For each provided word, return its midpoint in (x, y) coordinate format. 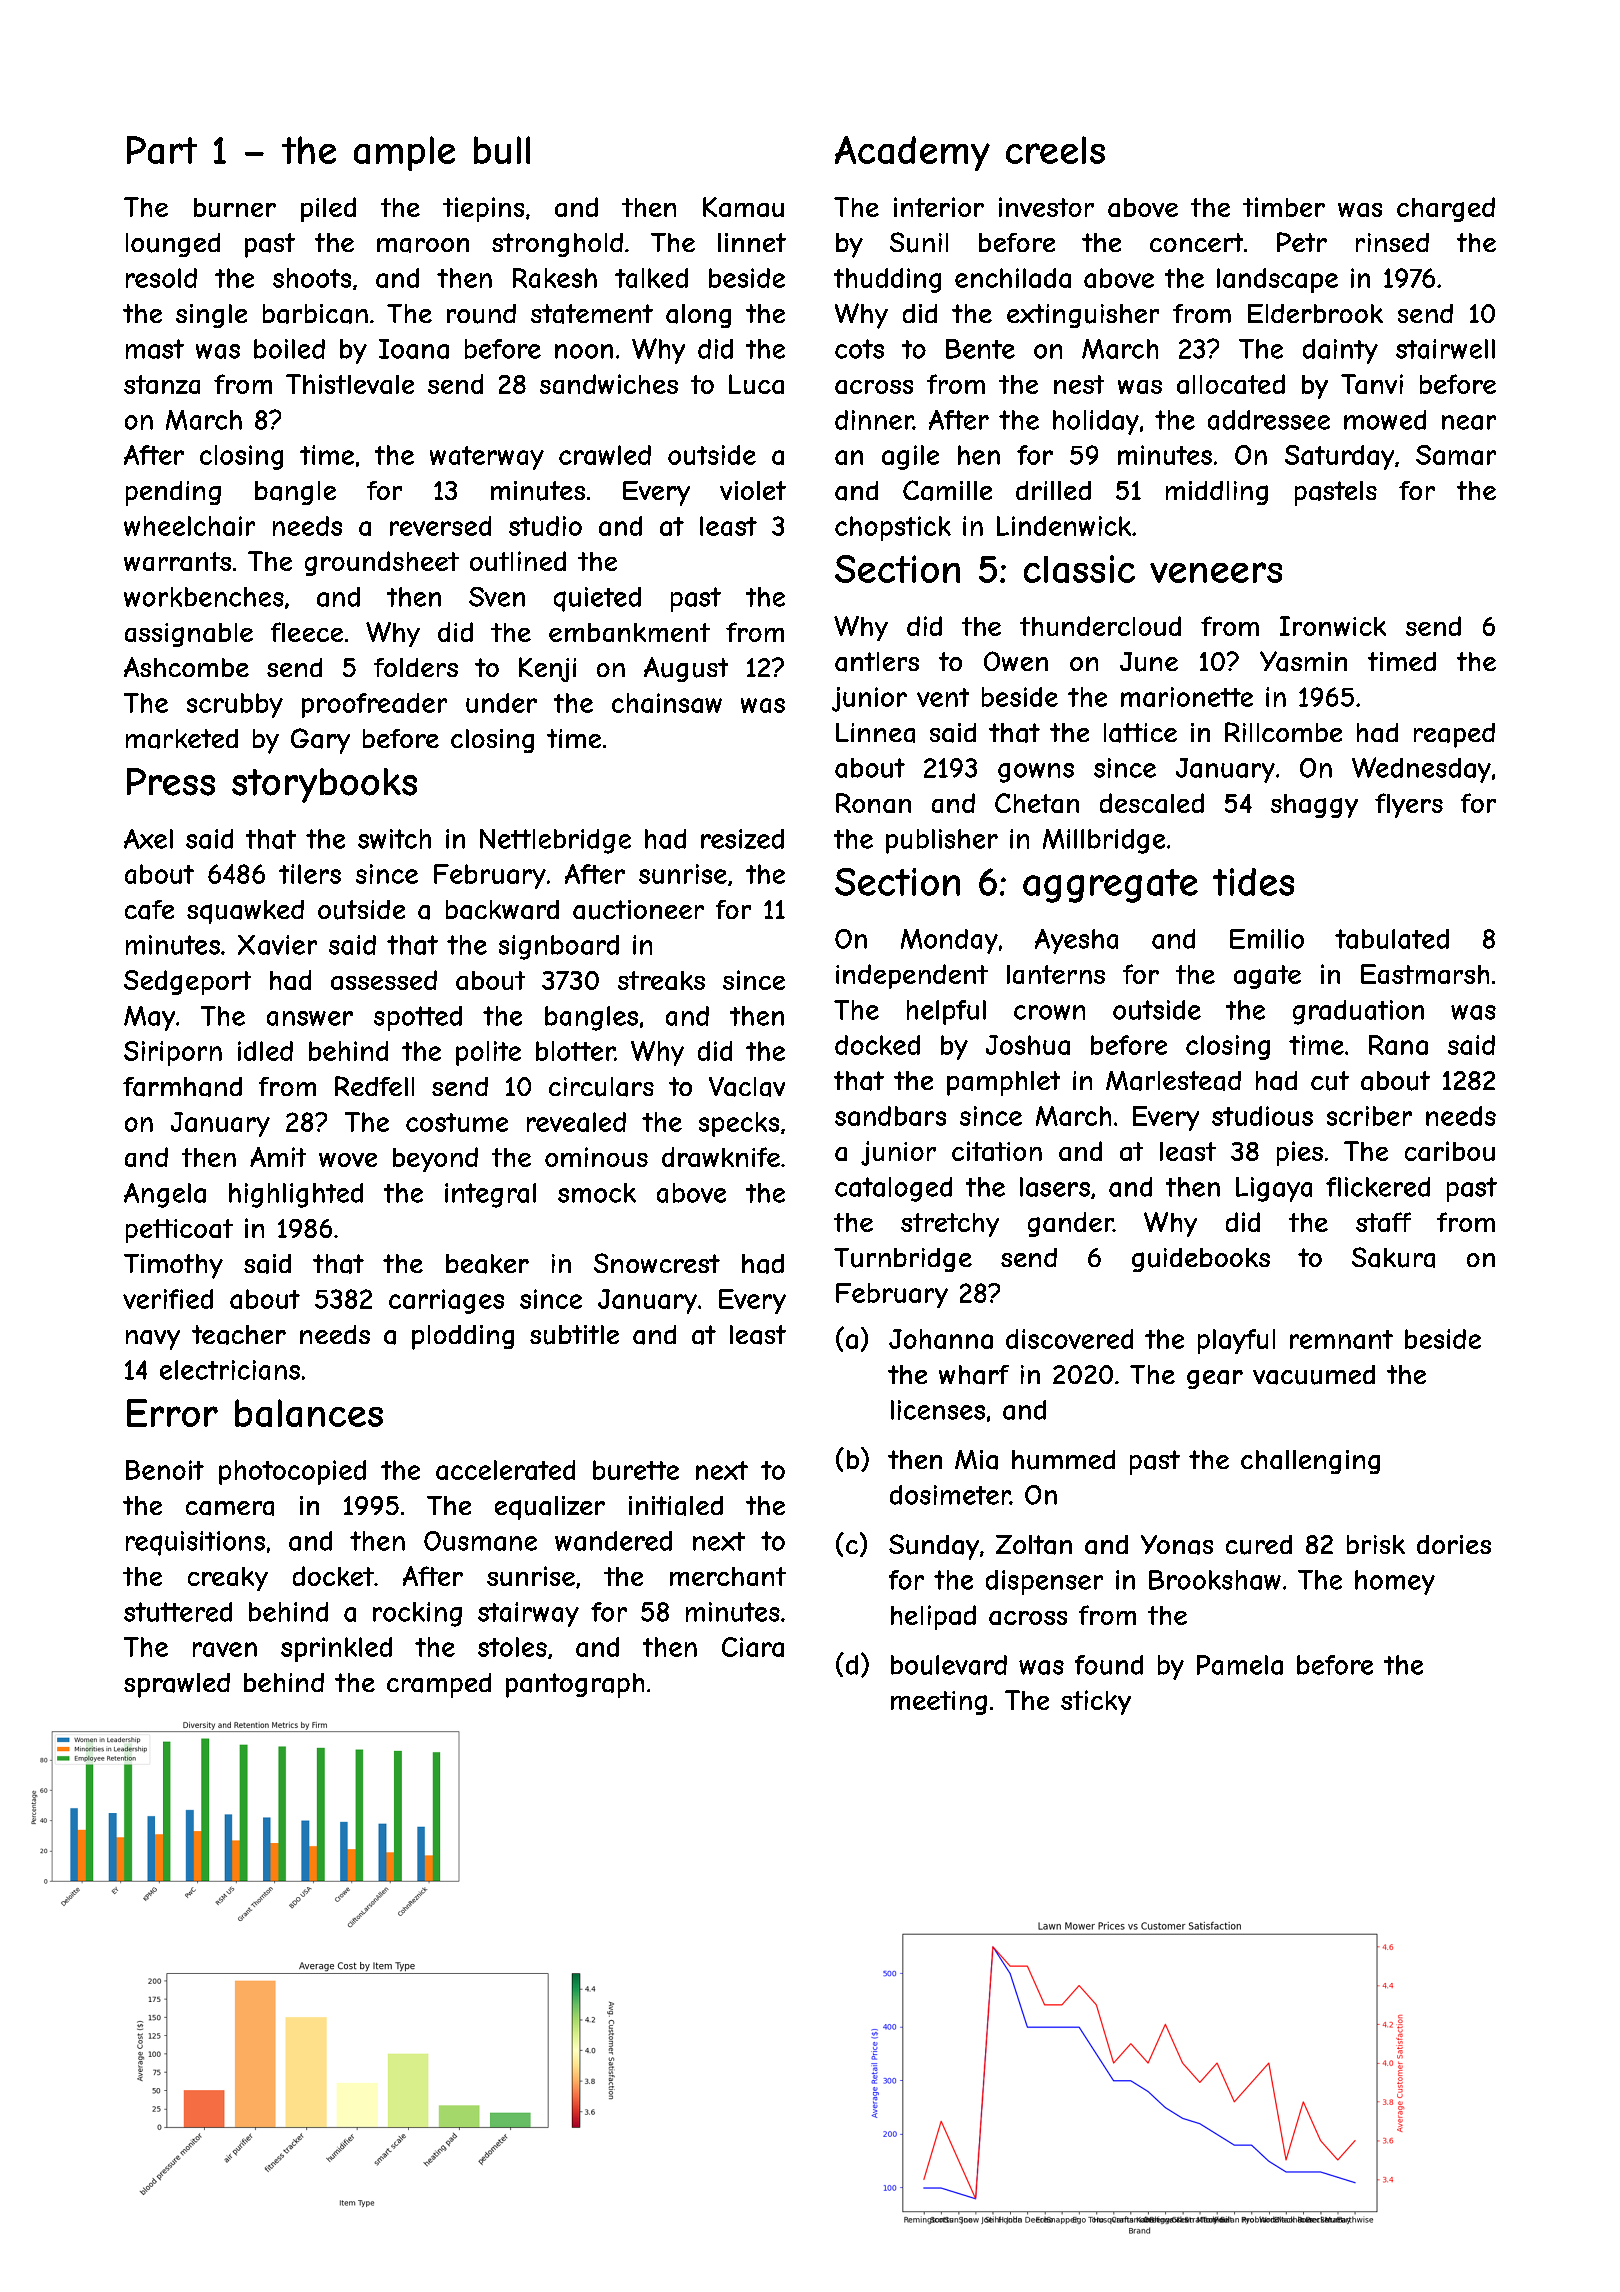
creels (1055, 150)
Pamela (1240, 1665)
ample (404, 153)
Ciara (753, 1647)
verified (168, 1299)
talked (651, 278)
